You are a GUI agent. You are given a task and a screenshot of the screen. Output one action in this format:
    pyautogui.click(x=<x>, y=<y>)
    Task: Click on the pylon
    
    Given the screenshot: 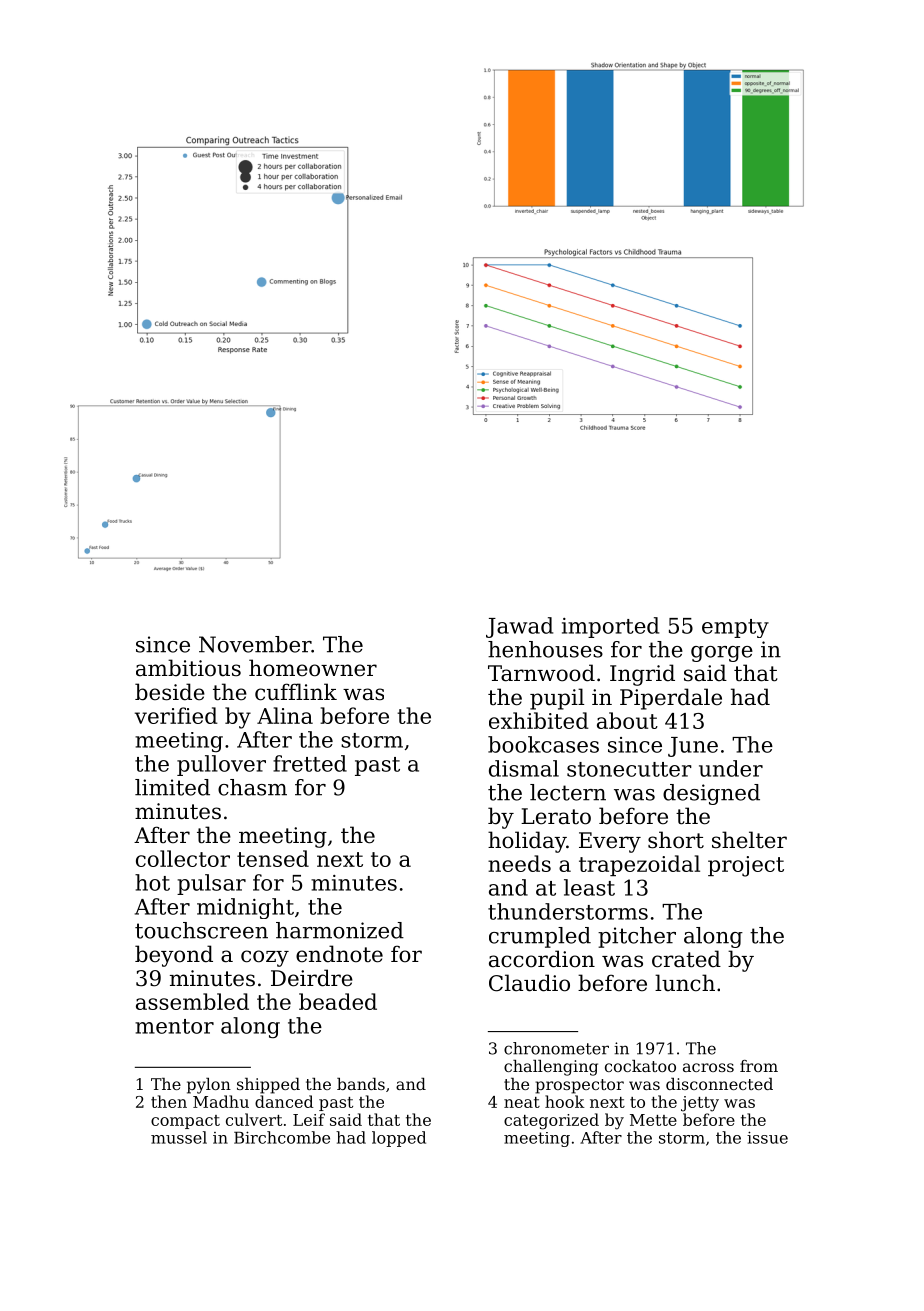 What is the action you would take?
    pyautogui.click(x=209, y=1086)
